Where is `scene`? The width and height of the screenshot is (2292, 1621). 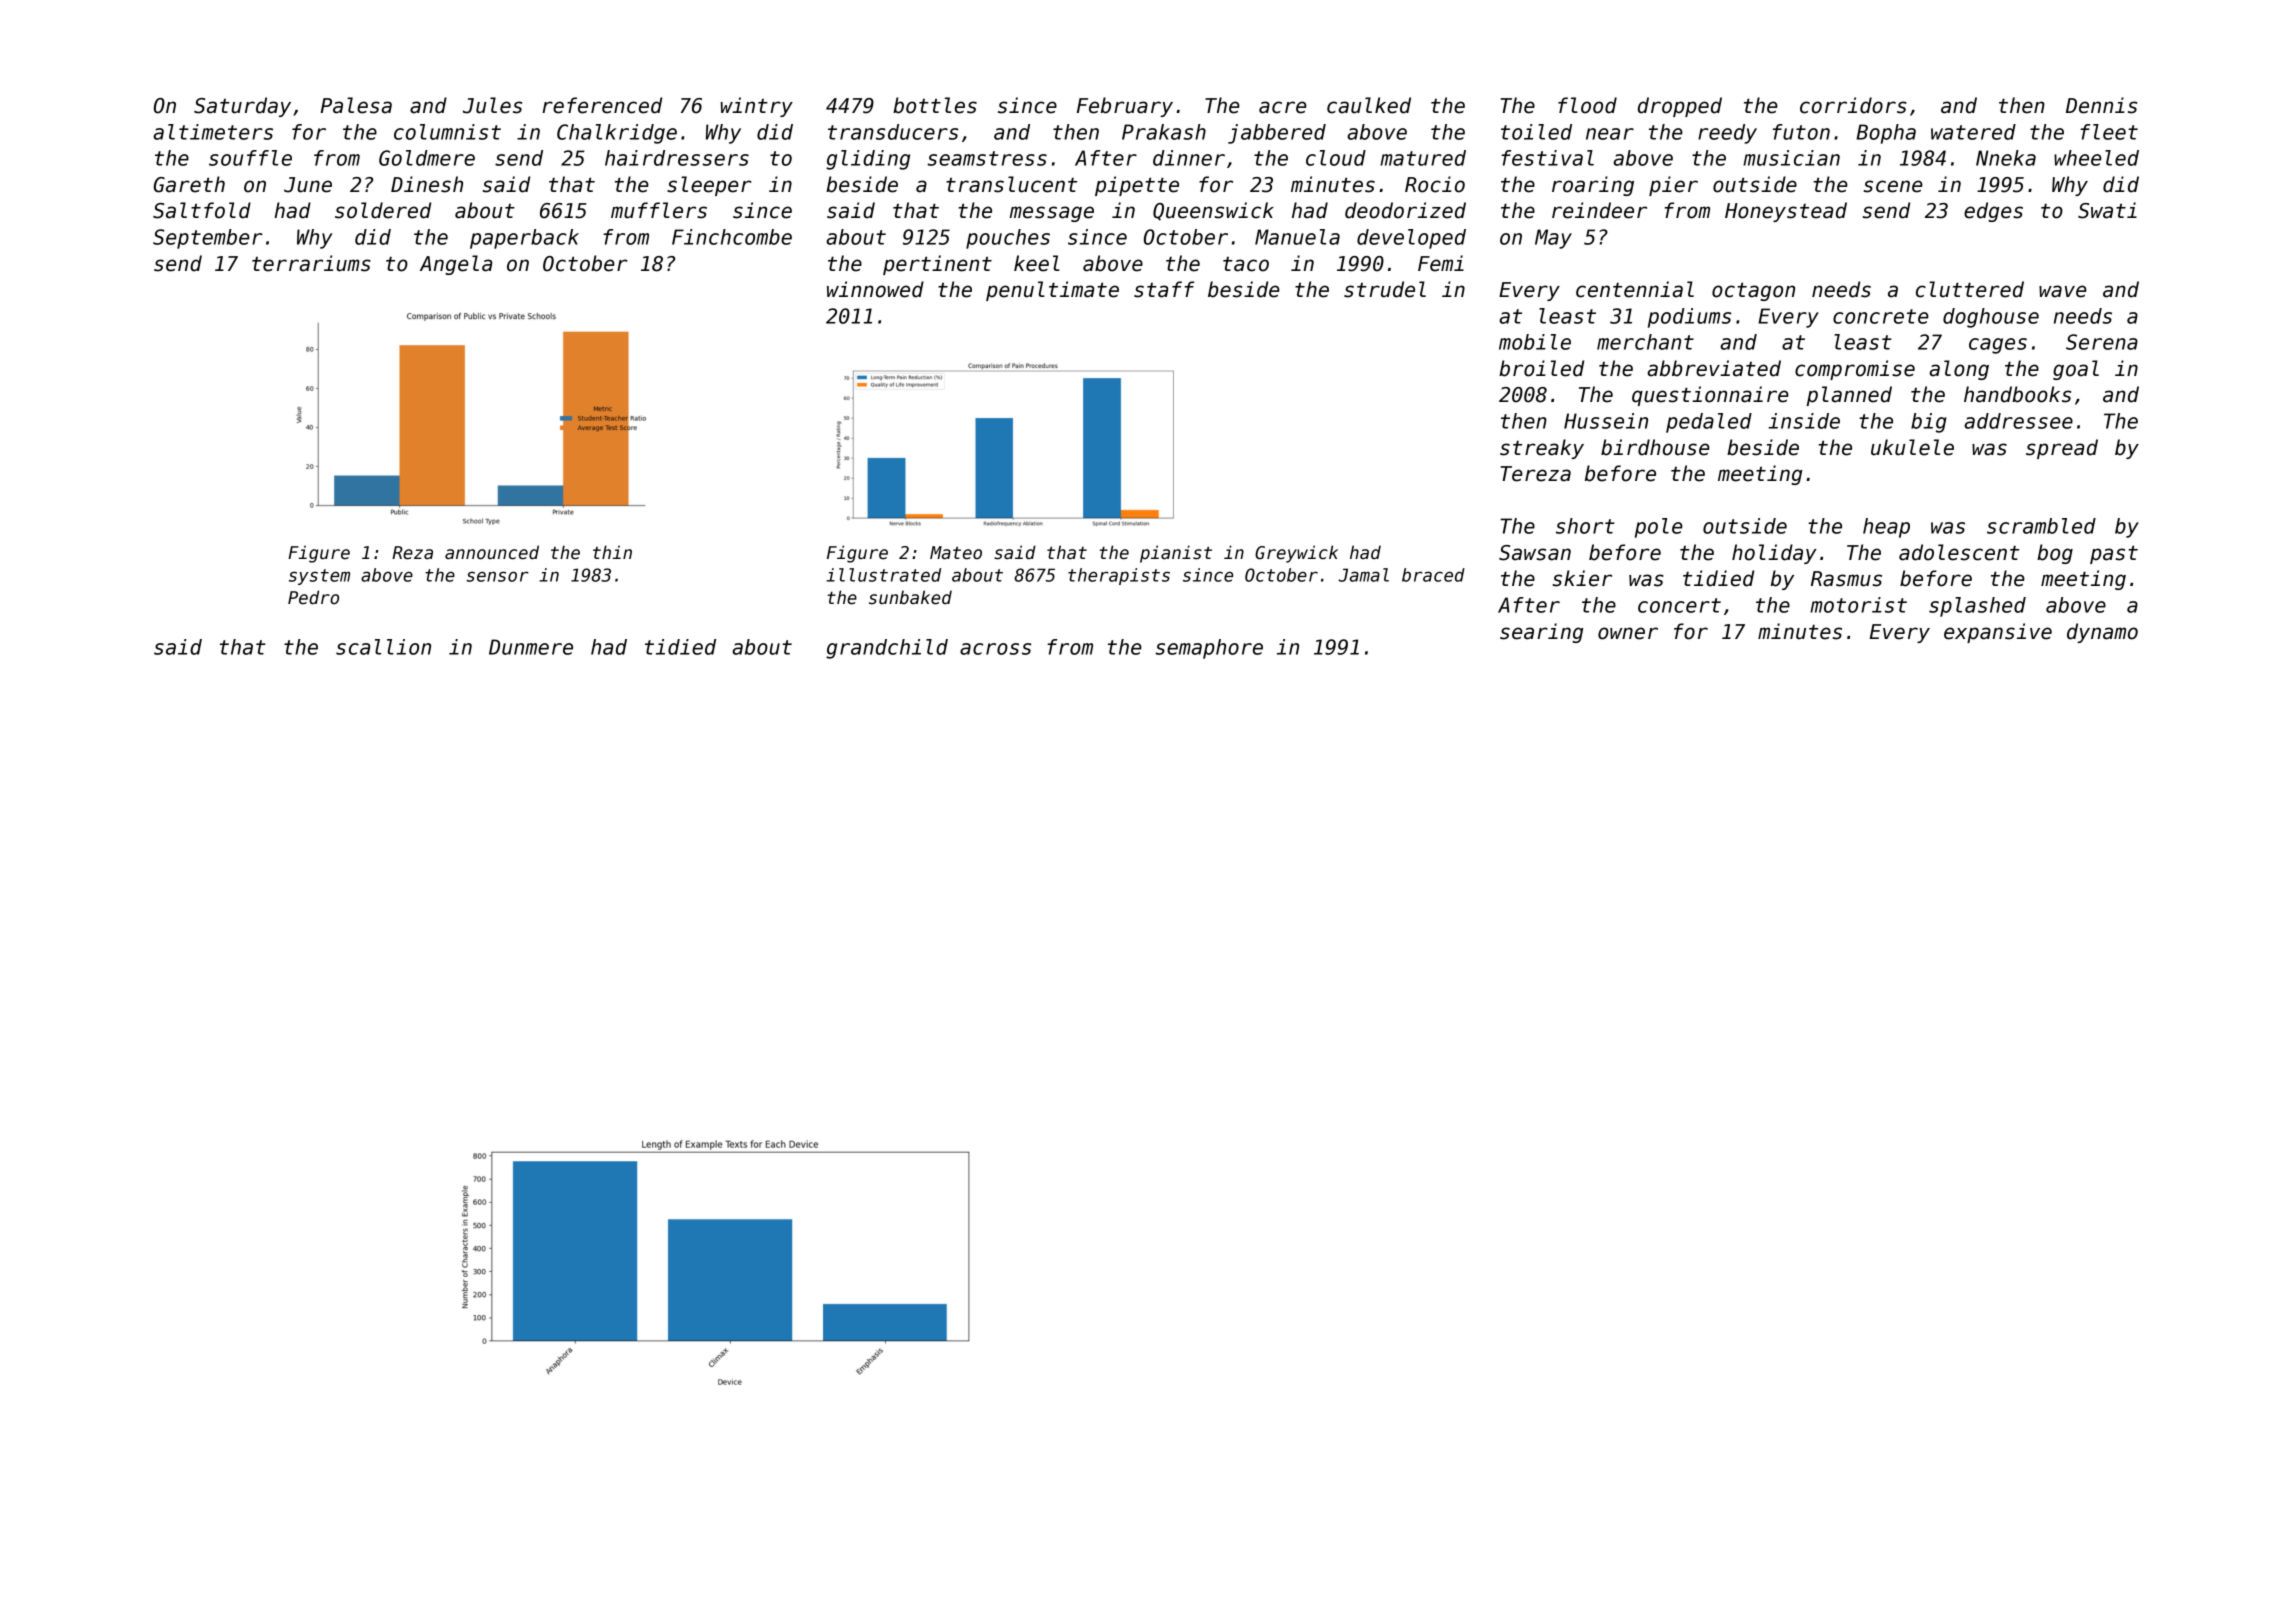 scene is located at coordinates (1893, 186).
